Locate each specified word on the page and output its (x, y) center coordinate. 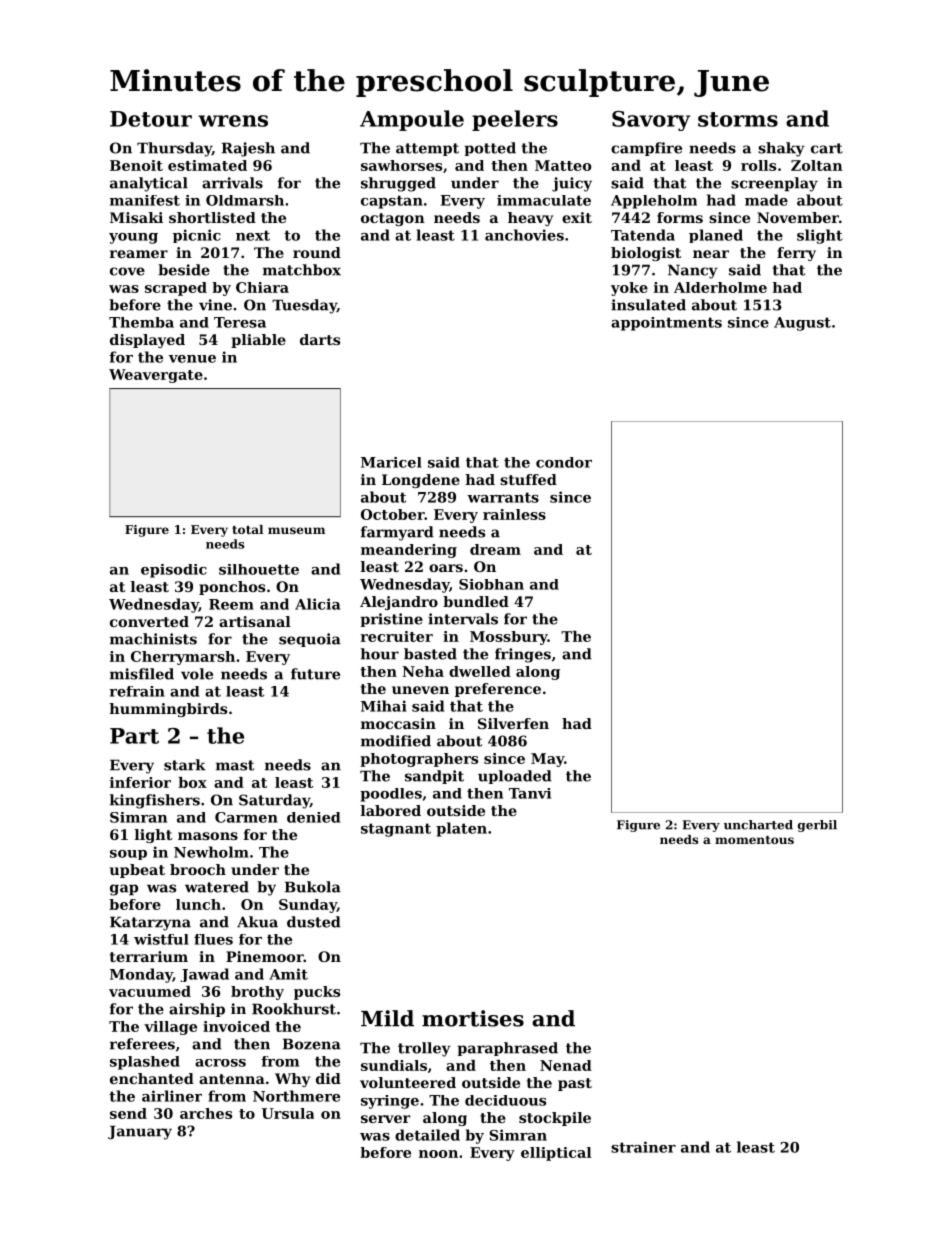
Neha (423, 671)
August (802, 324)
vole (197, 674)
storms (738, 119)
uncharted (758, 825)
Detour (151, 119)
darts (320, 339)
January (140, 1132)
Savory (651, 121)
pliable (258, 341)
